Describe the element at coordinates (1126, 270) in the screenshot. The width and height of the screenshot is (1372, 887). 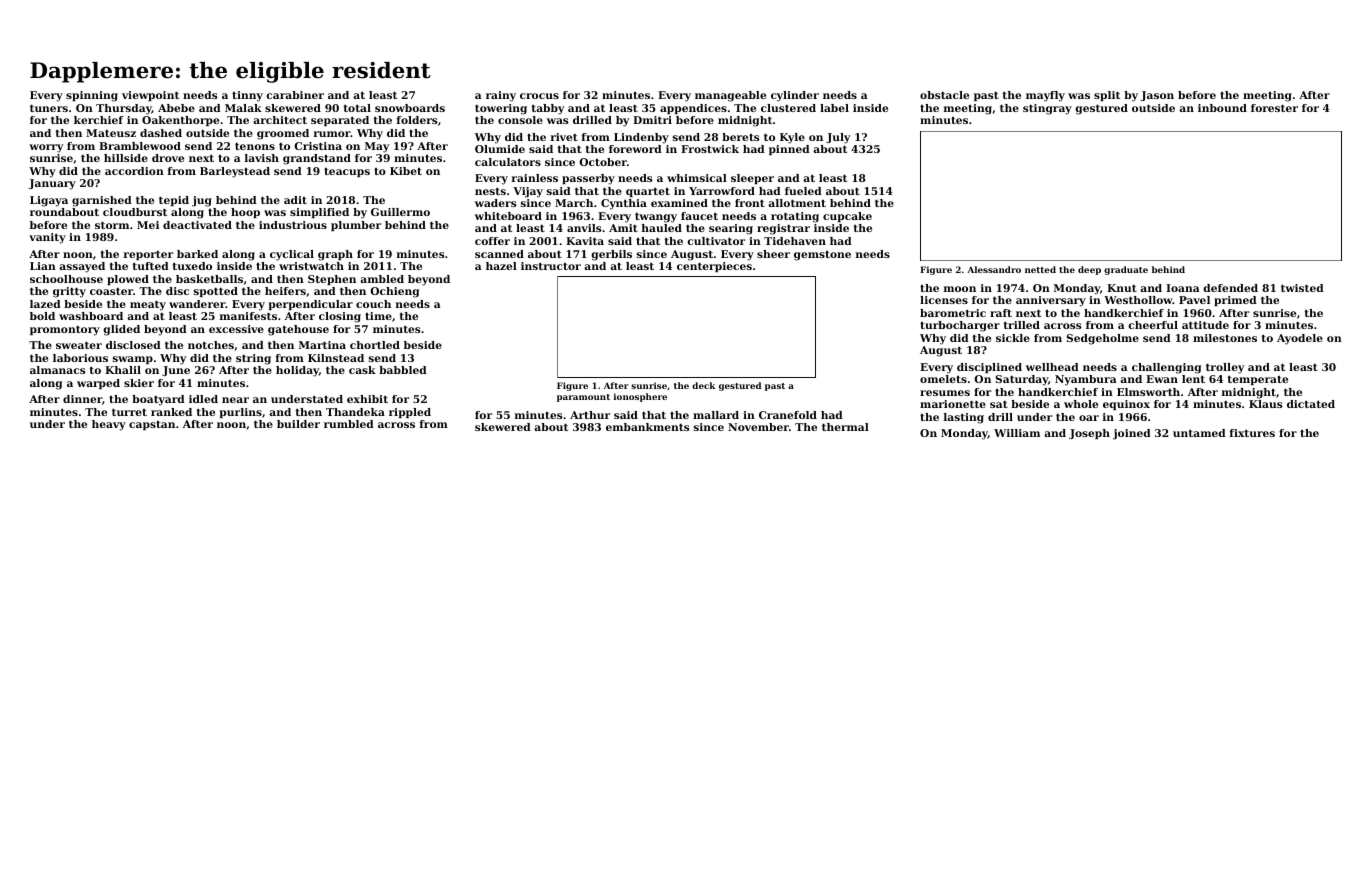
I see `graduate` at that location.
